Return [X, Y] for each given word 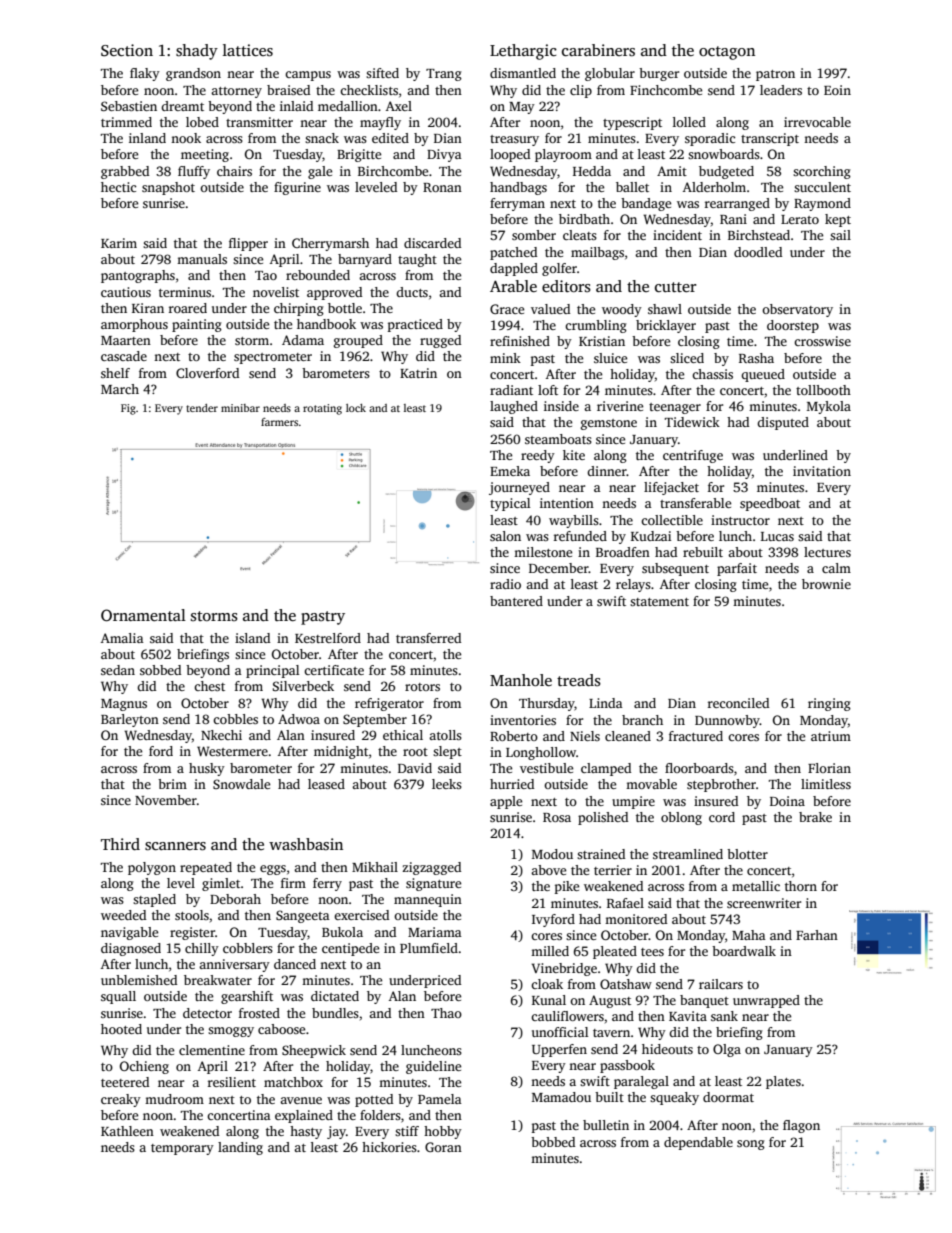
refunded [580, 536]
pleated [615, 952]
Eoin [837, 90]
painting [197, 325]
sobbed [160, 670]
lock [356, 408]
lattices [248, 50]
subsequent [675, 569]
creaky [121, 1100]
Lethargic [523, 52]
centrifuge [693, 456]
